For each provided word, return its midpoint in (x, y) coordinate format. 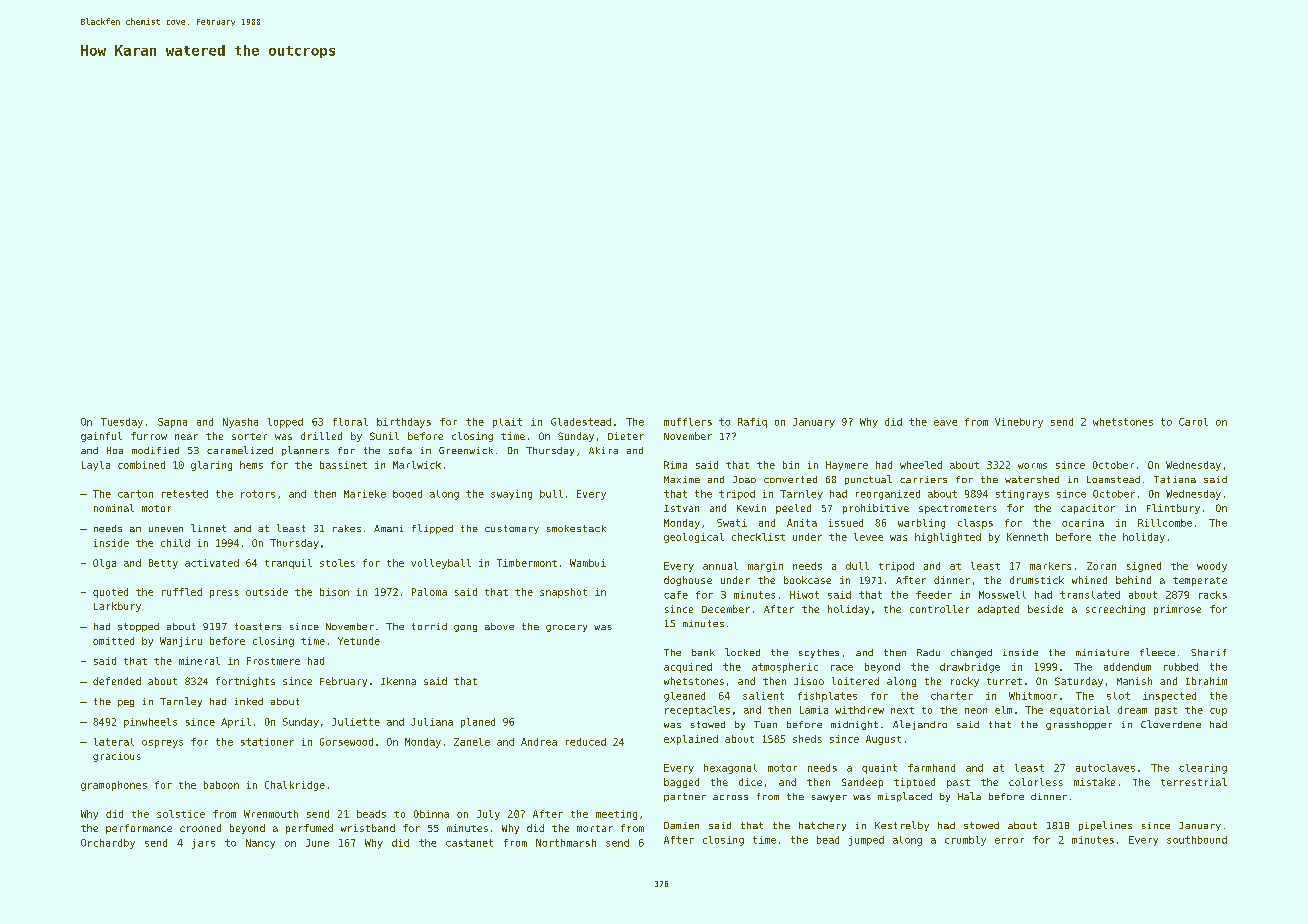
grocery (566, 628)
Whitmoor (1033, 696)
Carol (1193, 422)
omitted (113, 641)
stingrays (1022, 495)
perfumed (309, 829)
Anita (802, 523)
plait (507, 423)
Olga (104, 564)
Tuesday (122, 423)
